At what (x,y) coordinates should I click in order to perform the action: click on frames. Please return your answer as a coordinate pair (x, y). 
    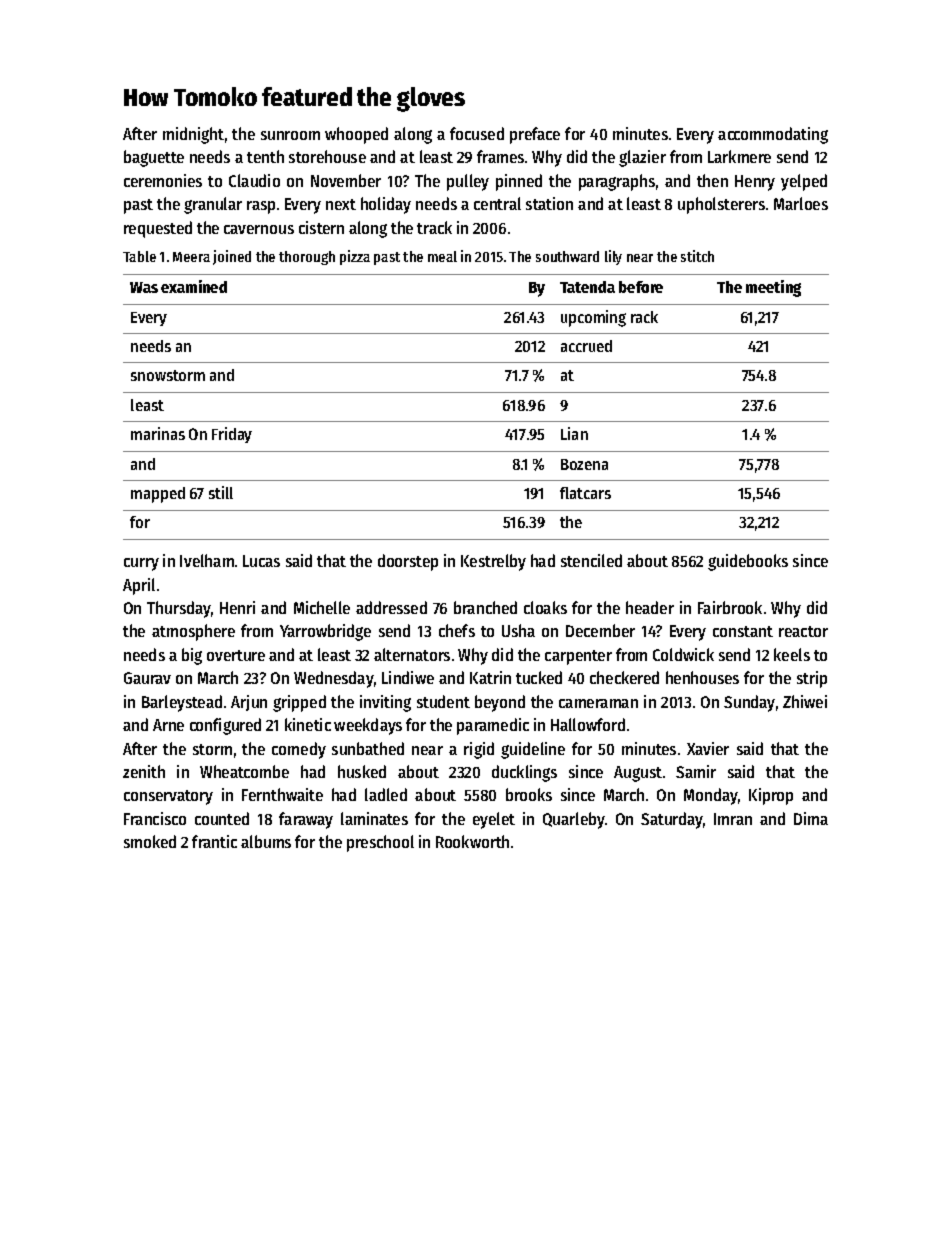
    Looking at the image, I should click on (500, 156).
